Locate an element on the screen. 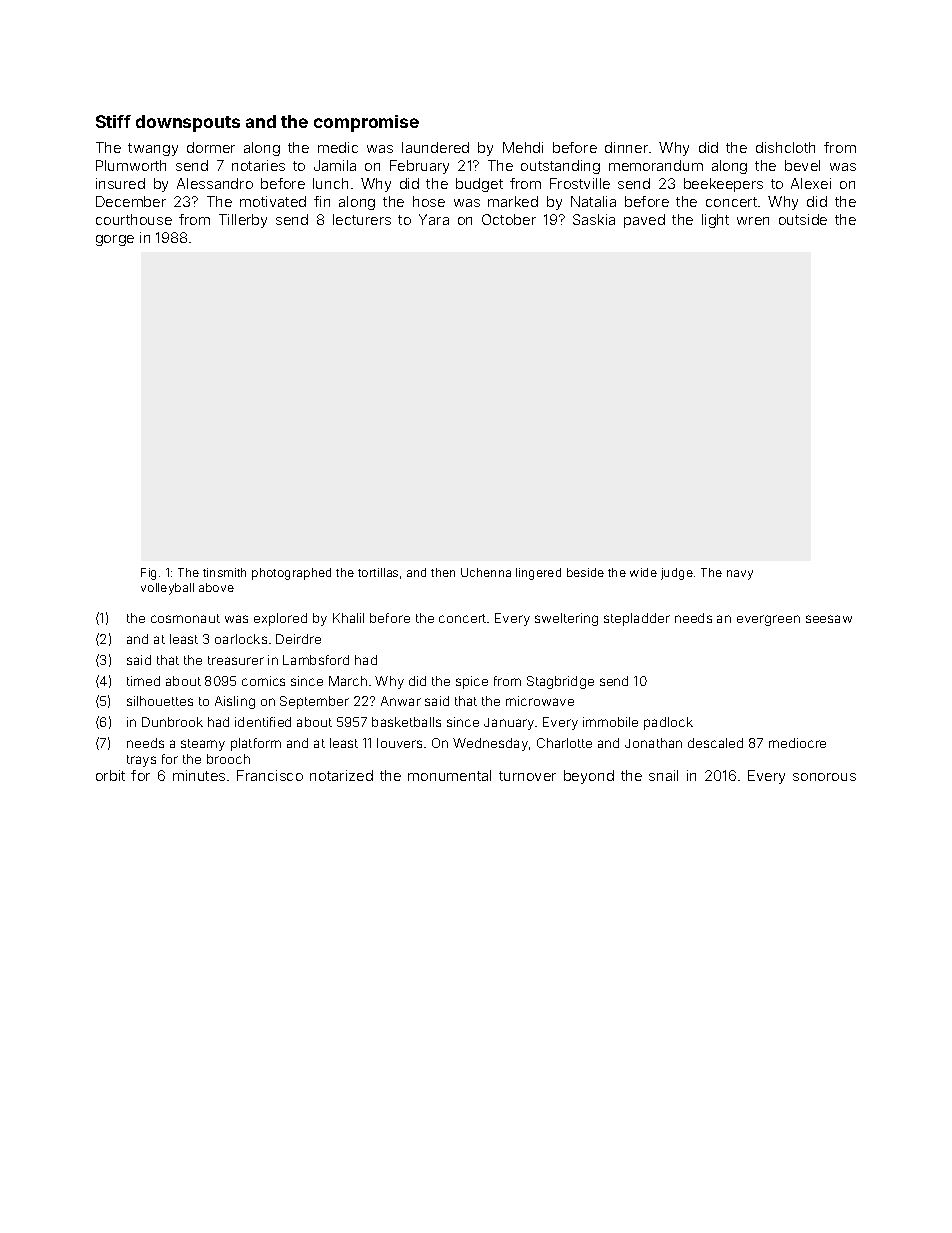 The width and height of the screenshot is (952, 1233). Mehdi is located at coordinates (523, 147).
